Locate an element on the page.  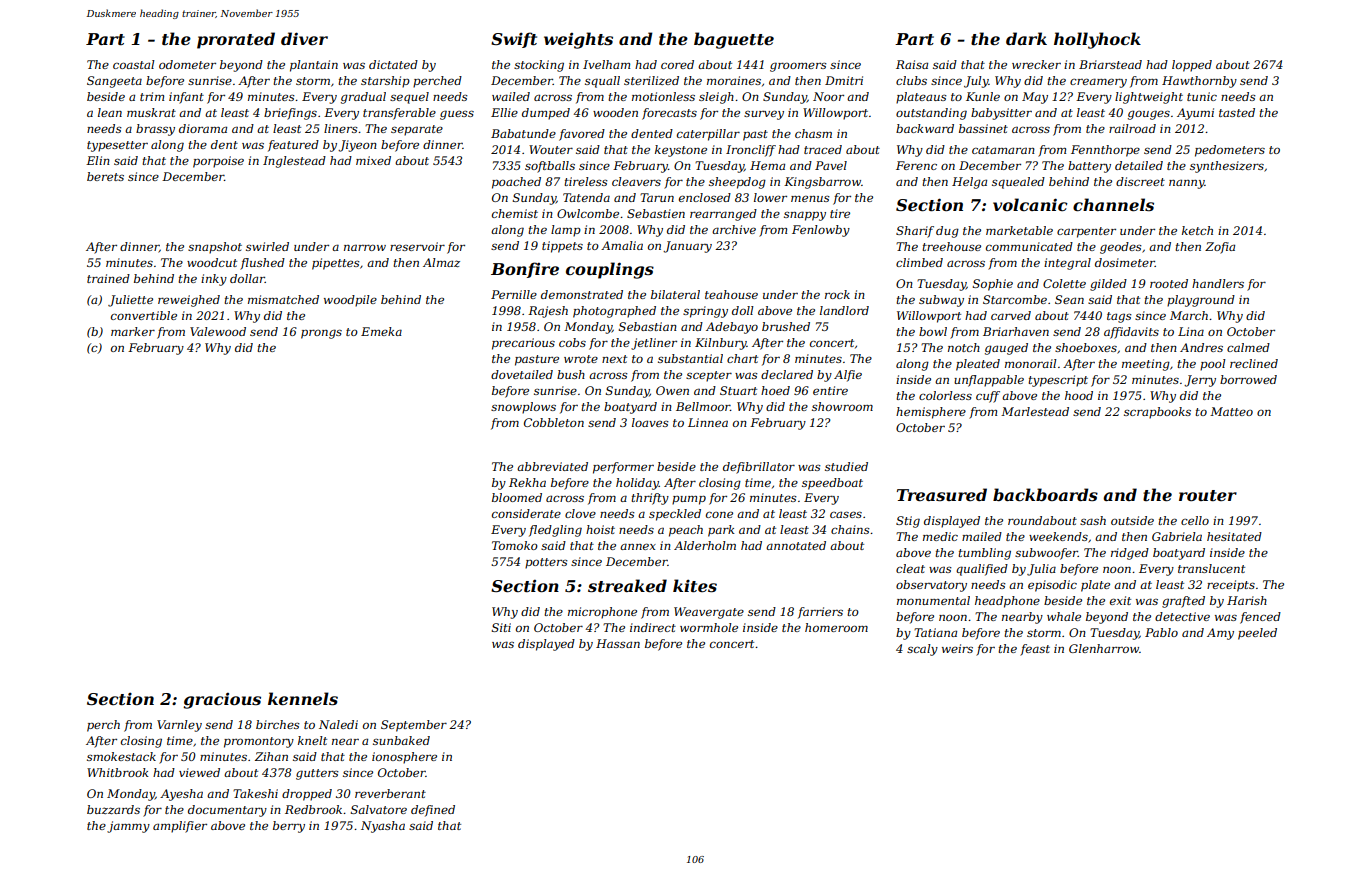
defibrillator is located at coordinates (759, 468).
